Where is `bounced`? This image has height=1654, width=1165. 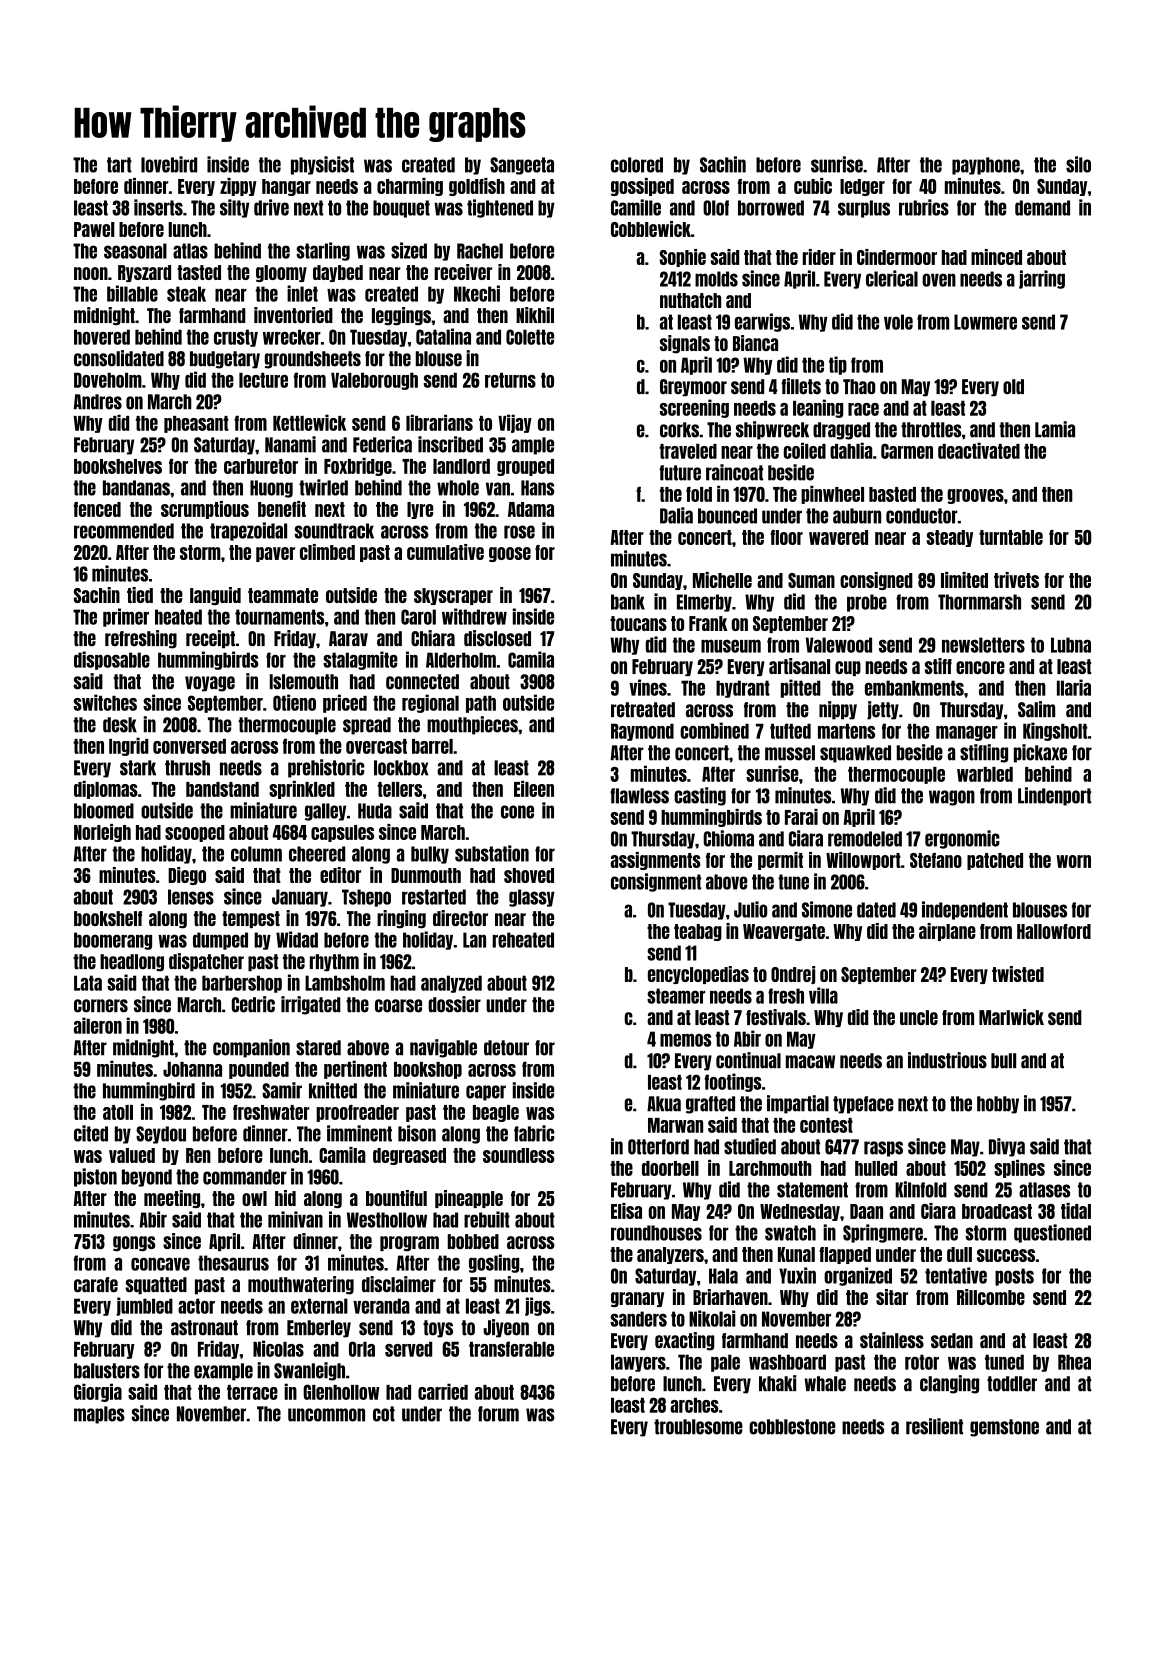 bounced is located at coordinates (727, 516).
